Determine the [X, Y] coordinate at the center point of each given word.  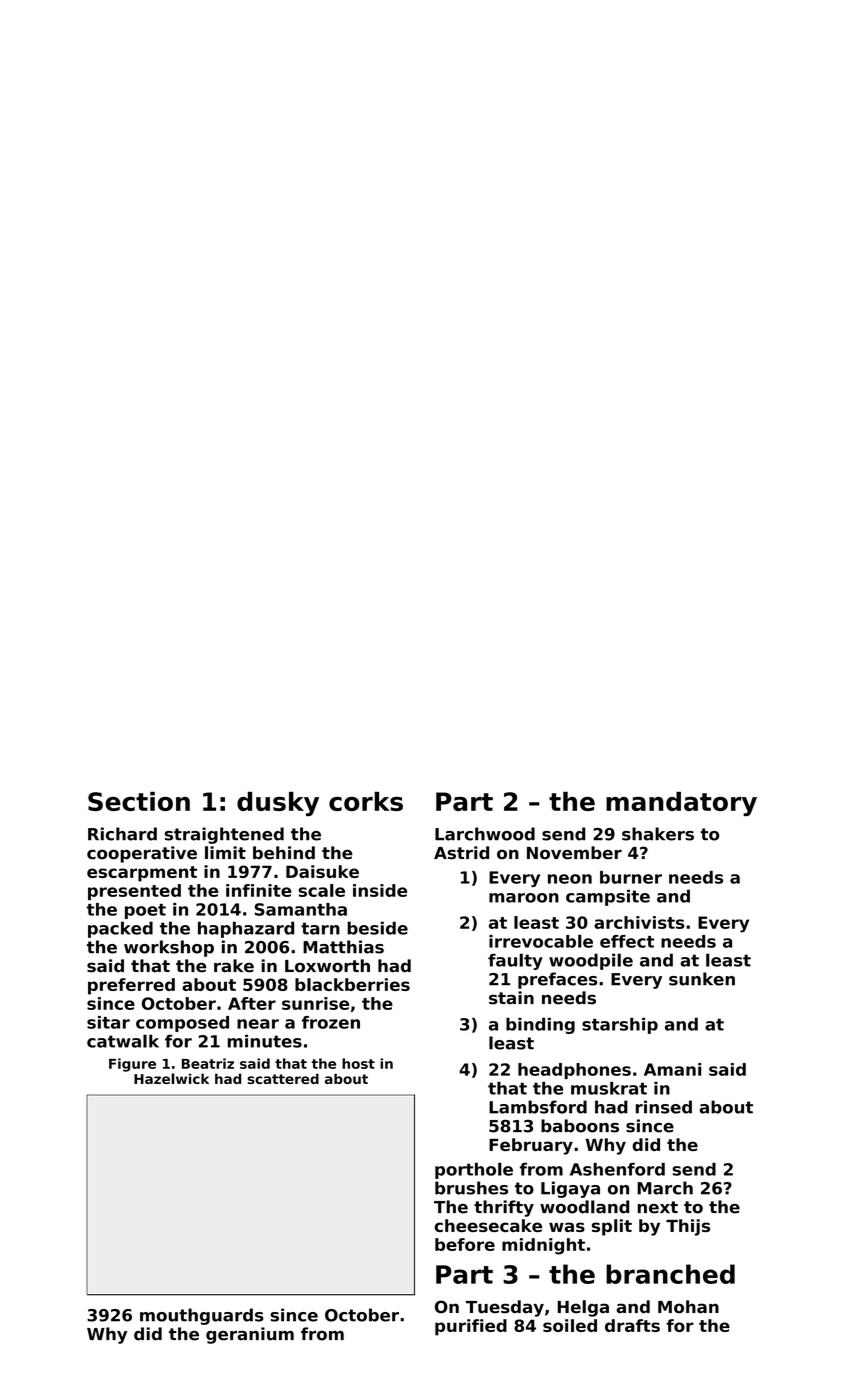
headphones [574, 1071]
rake [234, 966]
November [574, 853]
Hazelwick [171, 1078]
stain [511, 998]
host [358, 1063]
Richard [122, 834]
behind [284, 853]
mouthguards [202, 1316]
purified [471, 1327]
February [531, 1146]
